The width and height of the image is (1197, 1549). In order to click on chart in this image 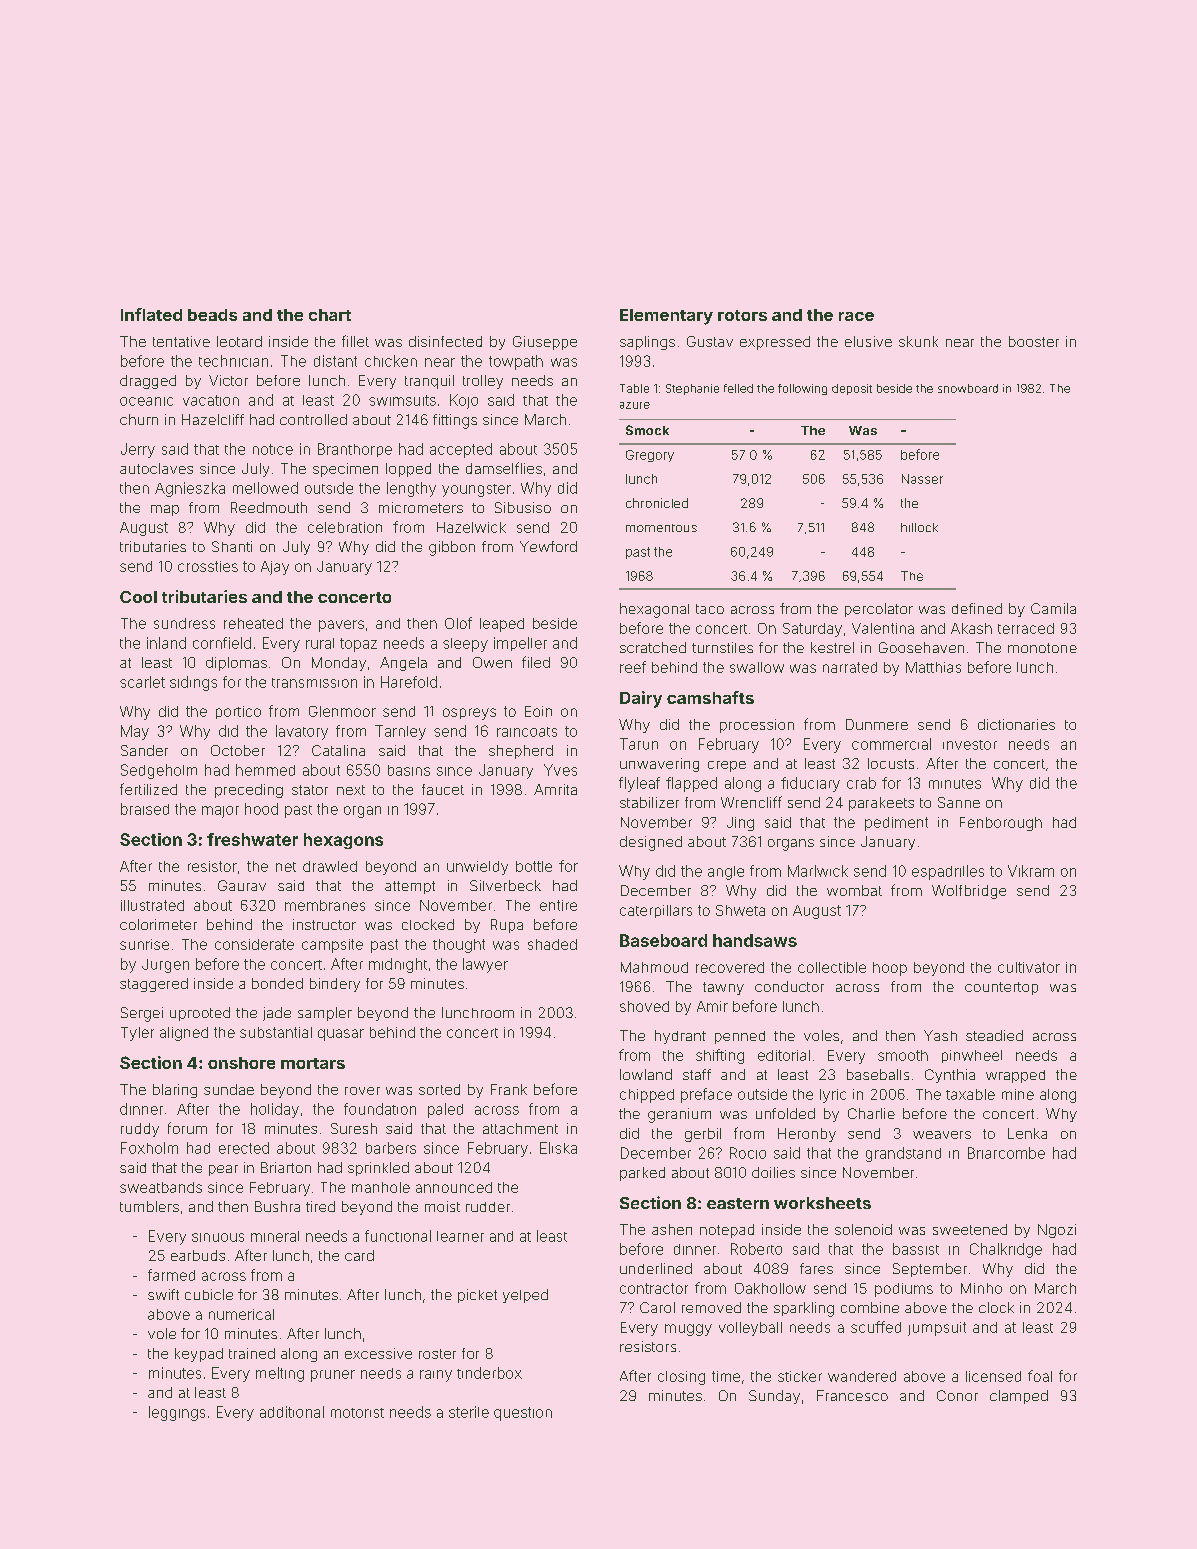, I will do `click(330, 315)`.
